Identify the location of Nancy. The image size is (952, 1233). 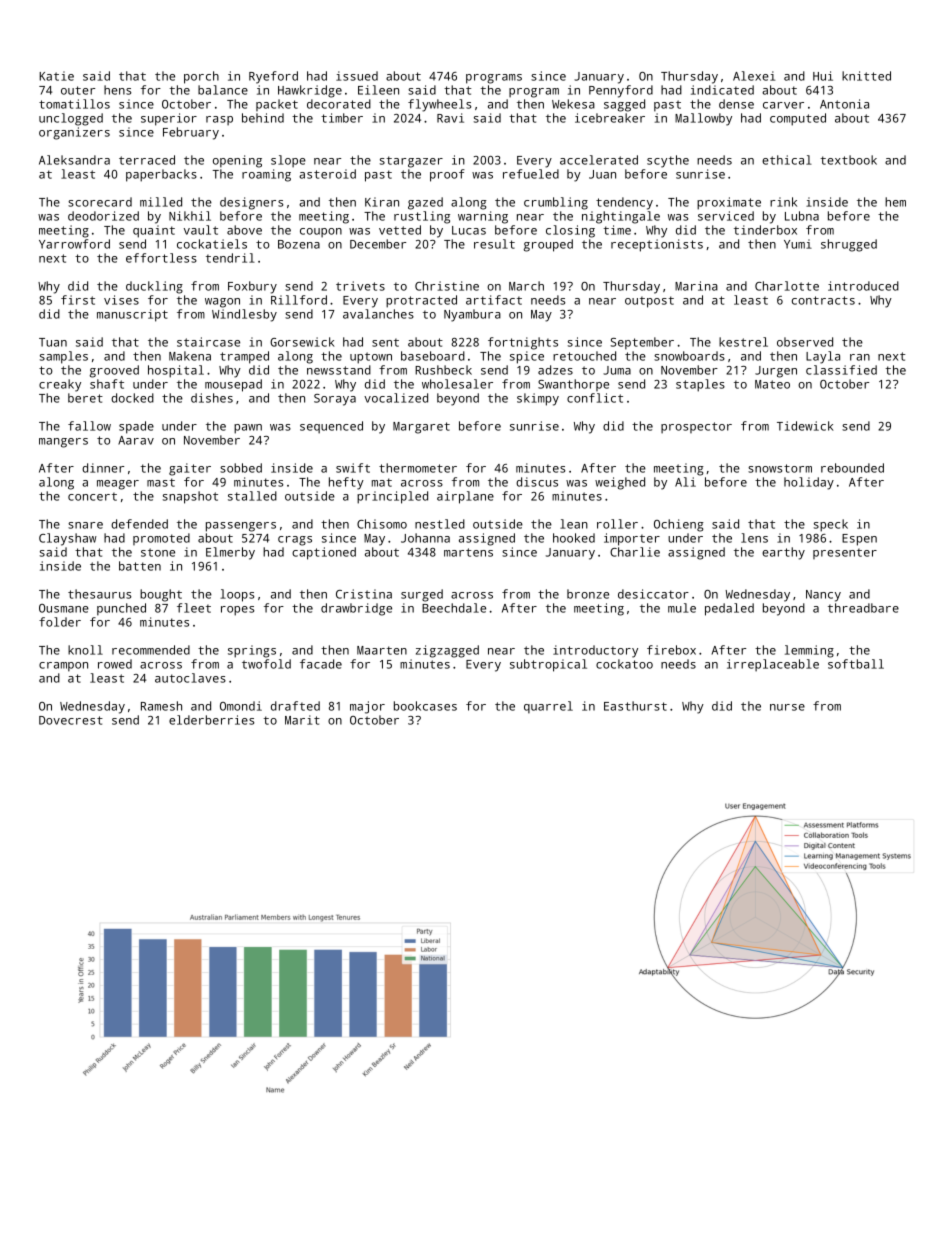
(823, 596).
